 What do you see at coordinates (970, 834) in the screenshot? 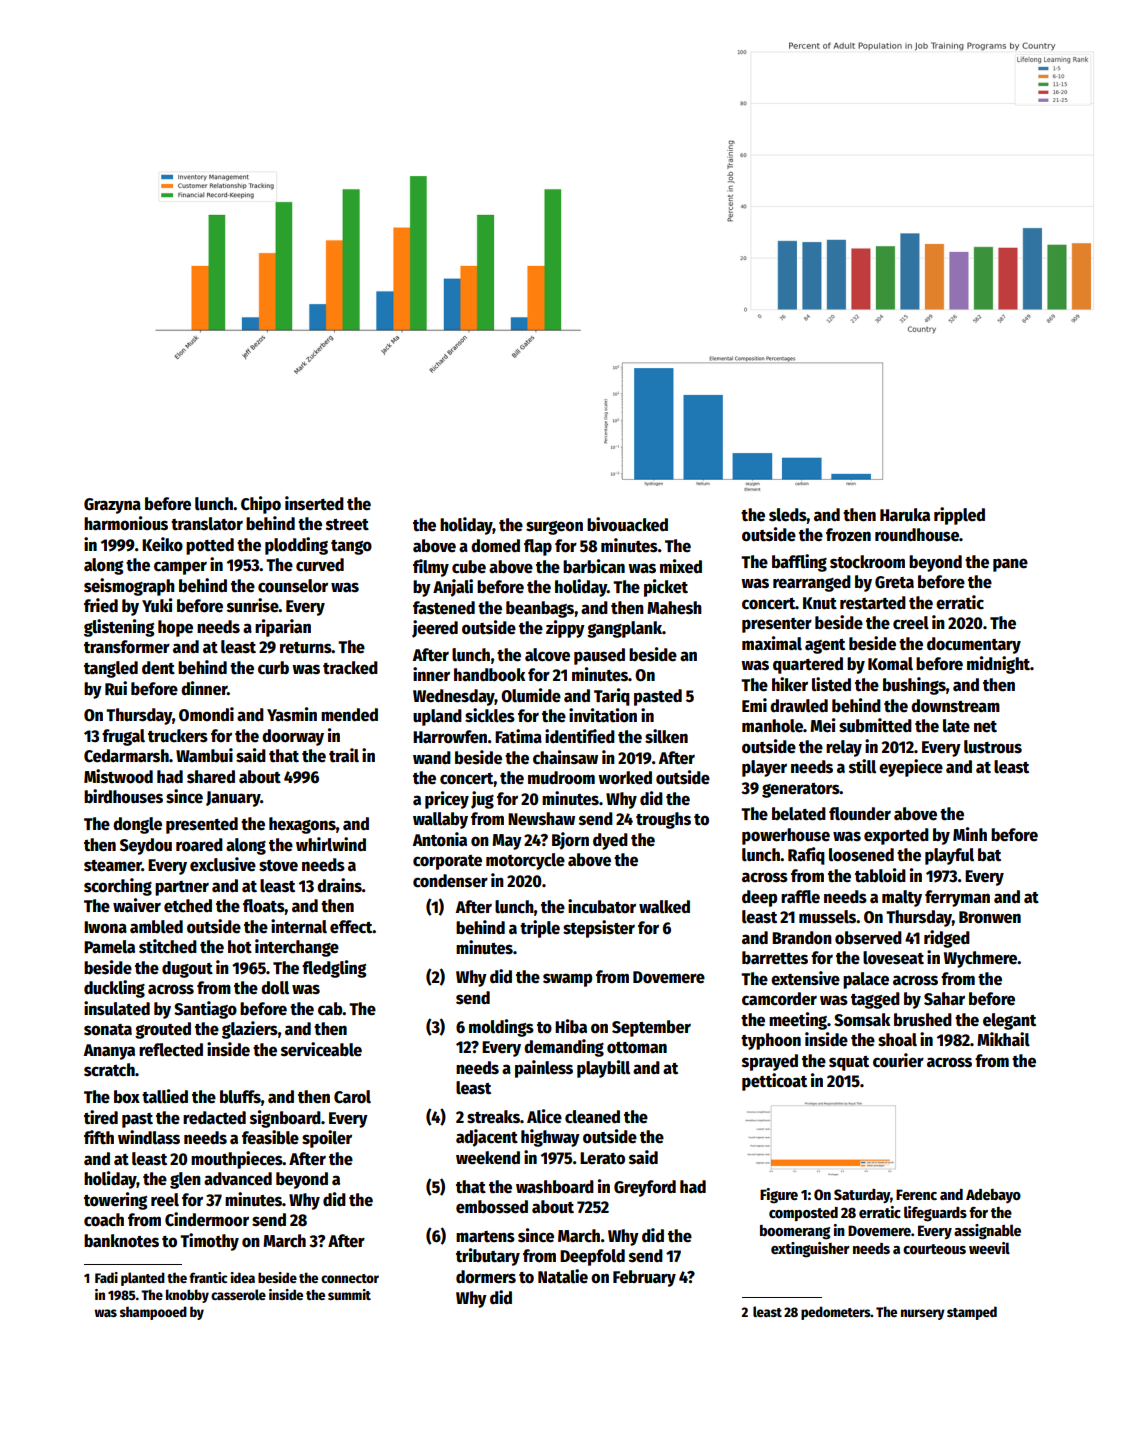
I see `Minh` at bounding box center [970, 834].
